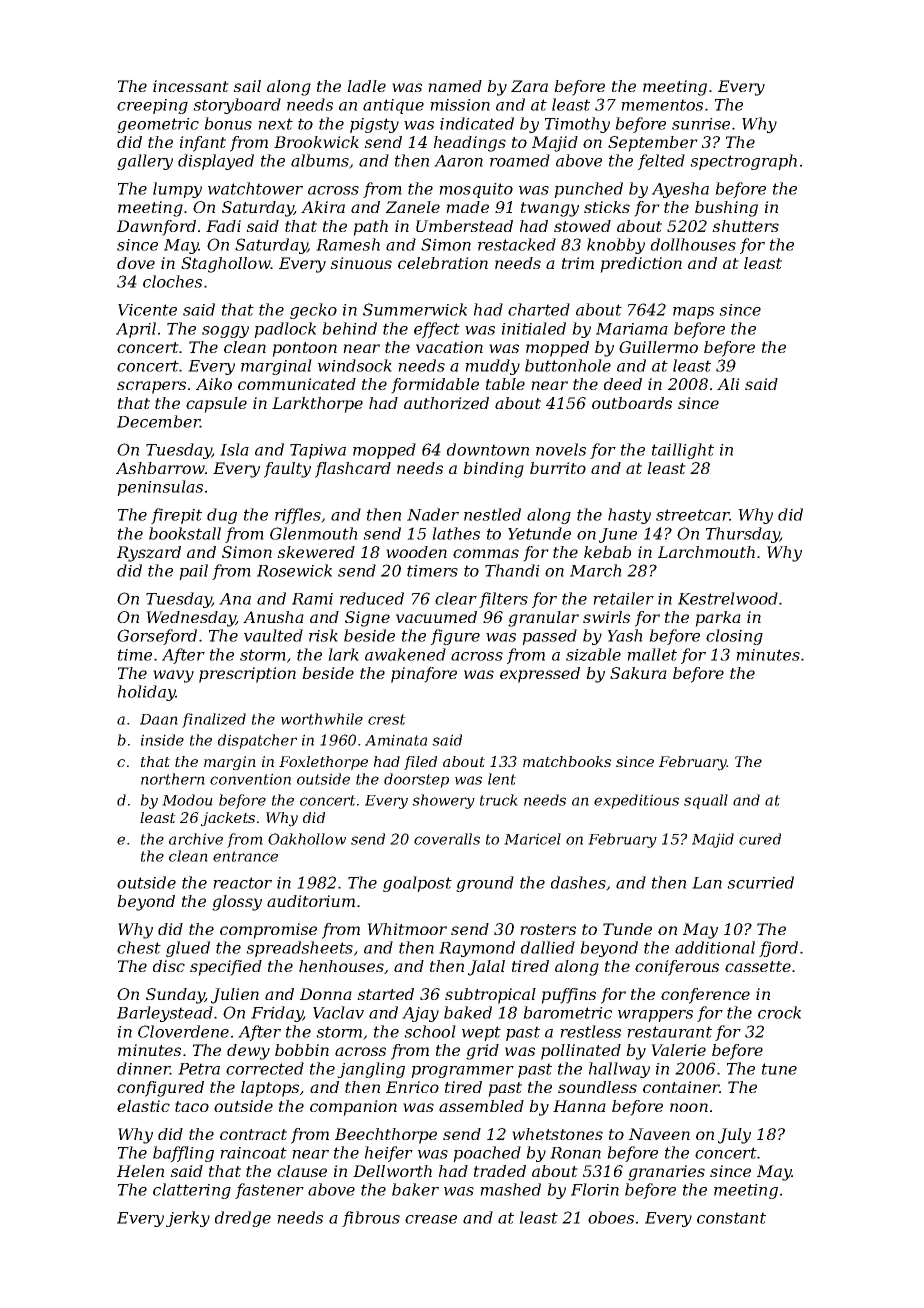 The image size is (924, 1308). Describe the element at coordinates (492, 514) in the screenshot. I see `nestled` at that location.
